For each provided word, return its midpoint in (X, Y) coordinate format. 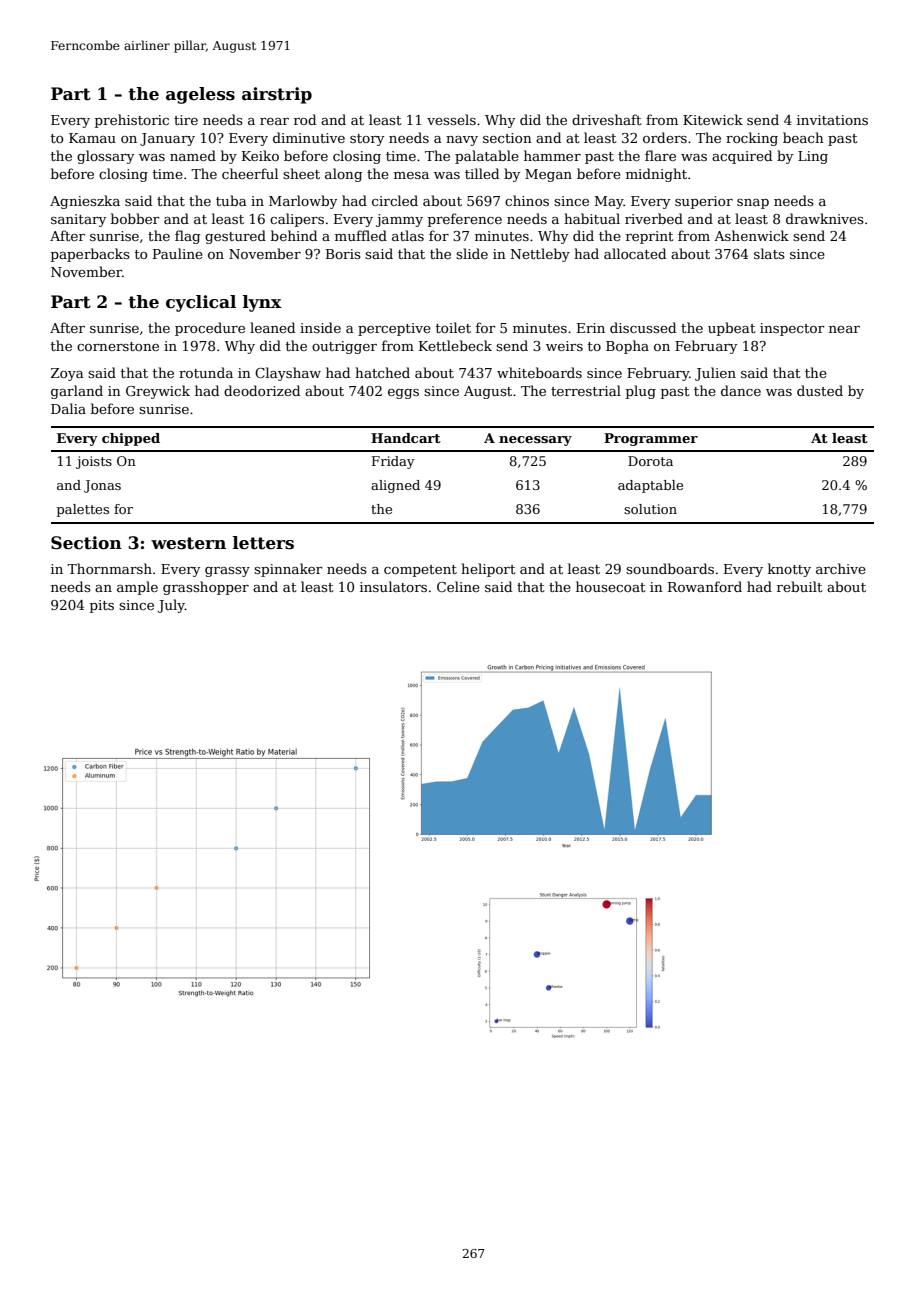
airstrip (277, 95)
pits (102, 606)
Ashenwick (751, 235)
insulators (393, 586)
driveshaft (607, 119)
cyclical (201, 303)
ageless (200, 95)
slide (472, 253)
